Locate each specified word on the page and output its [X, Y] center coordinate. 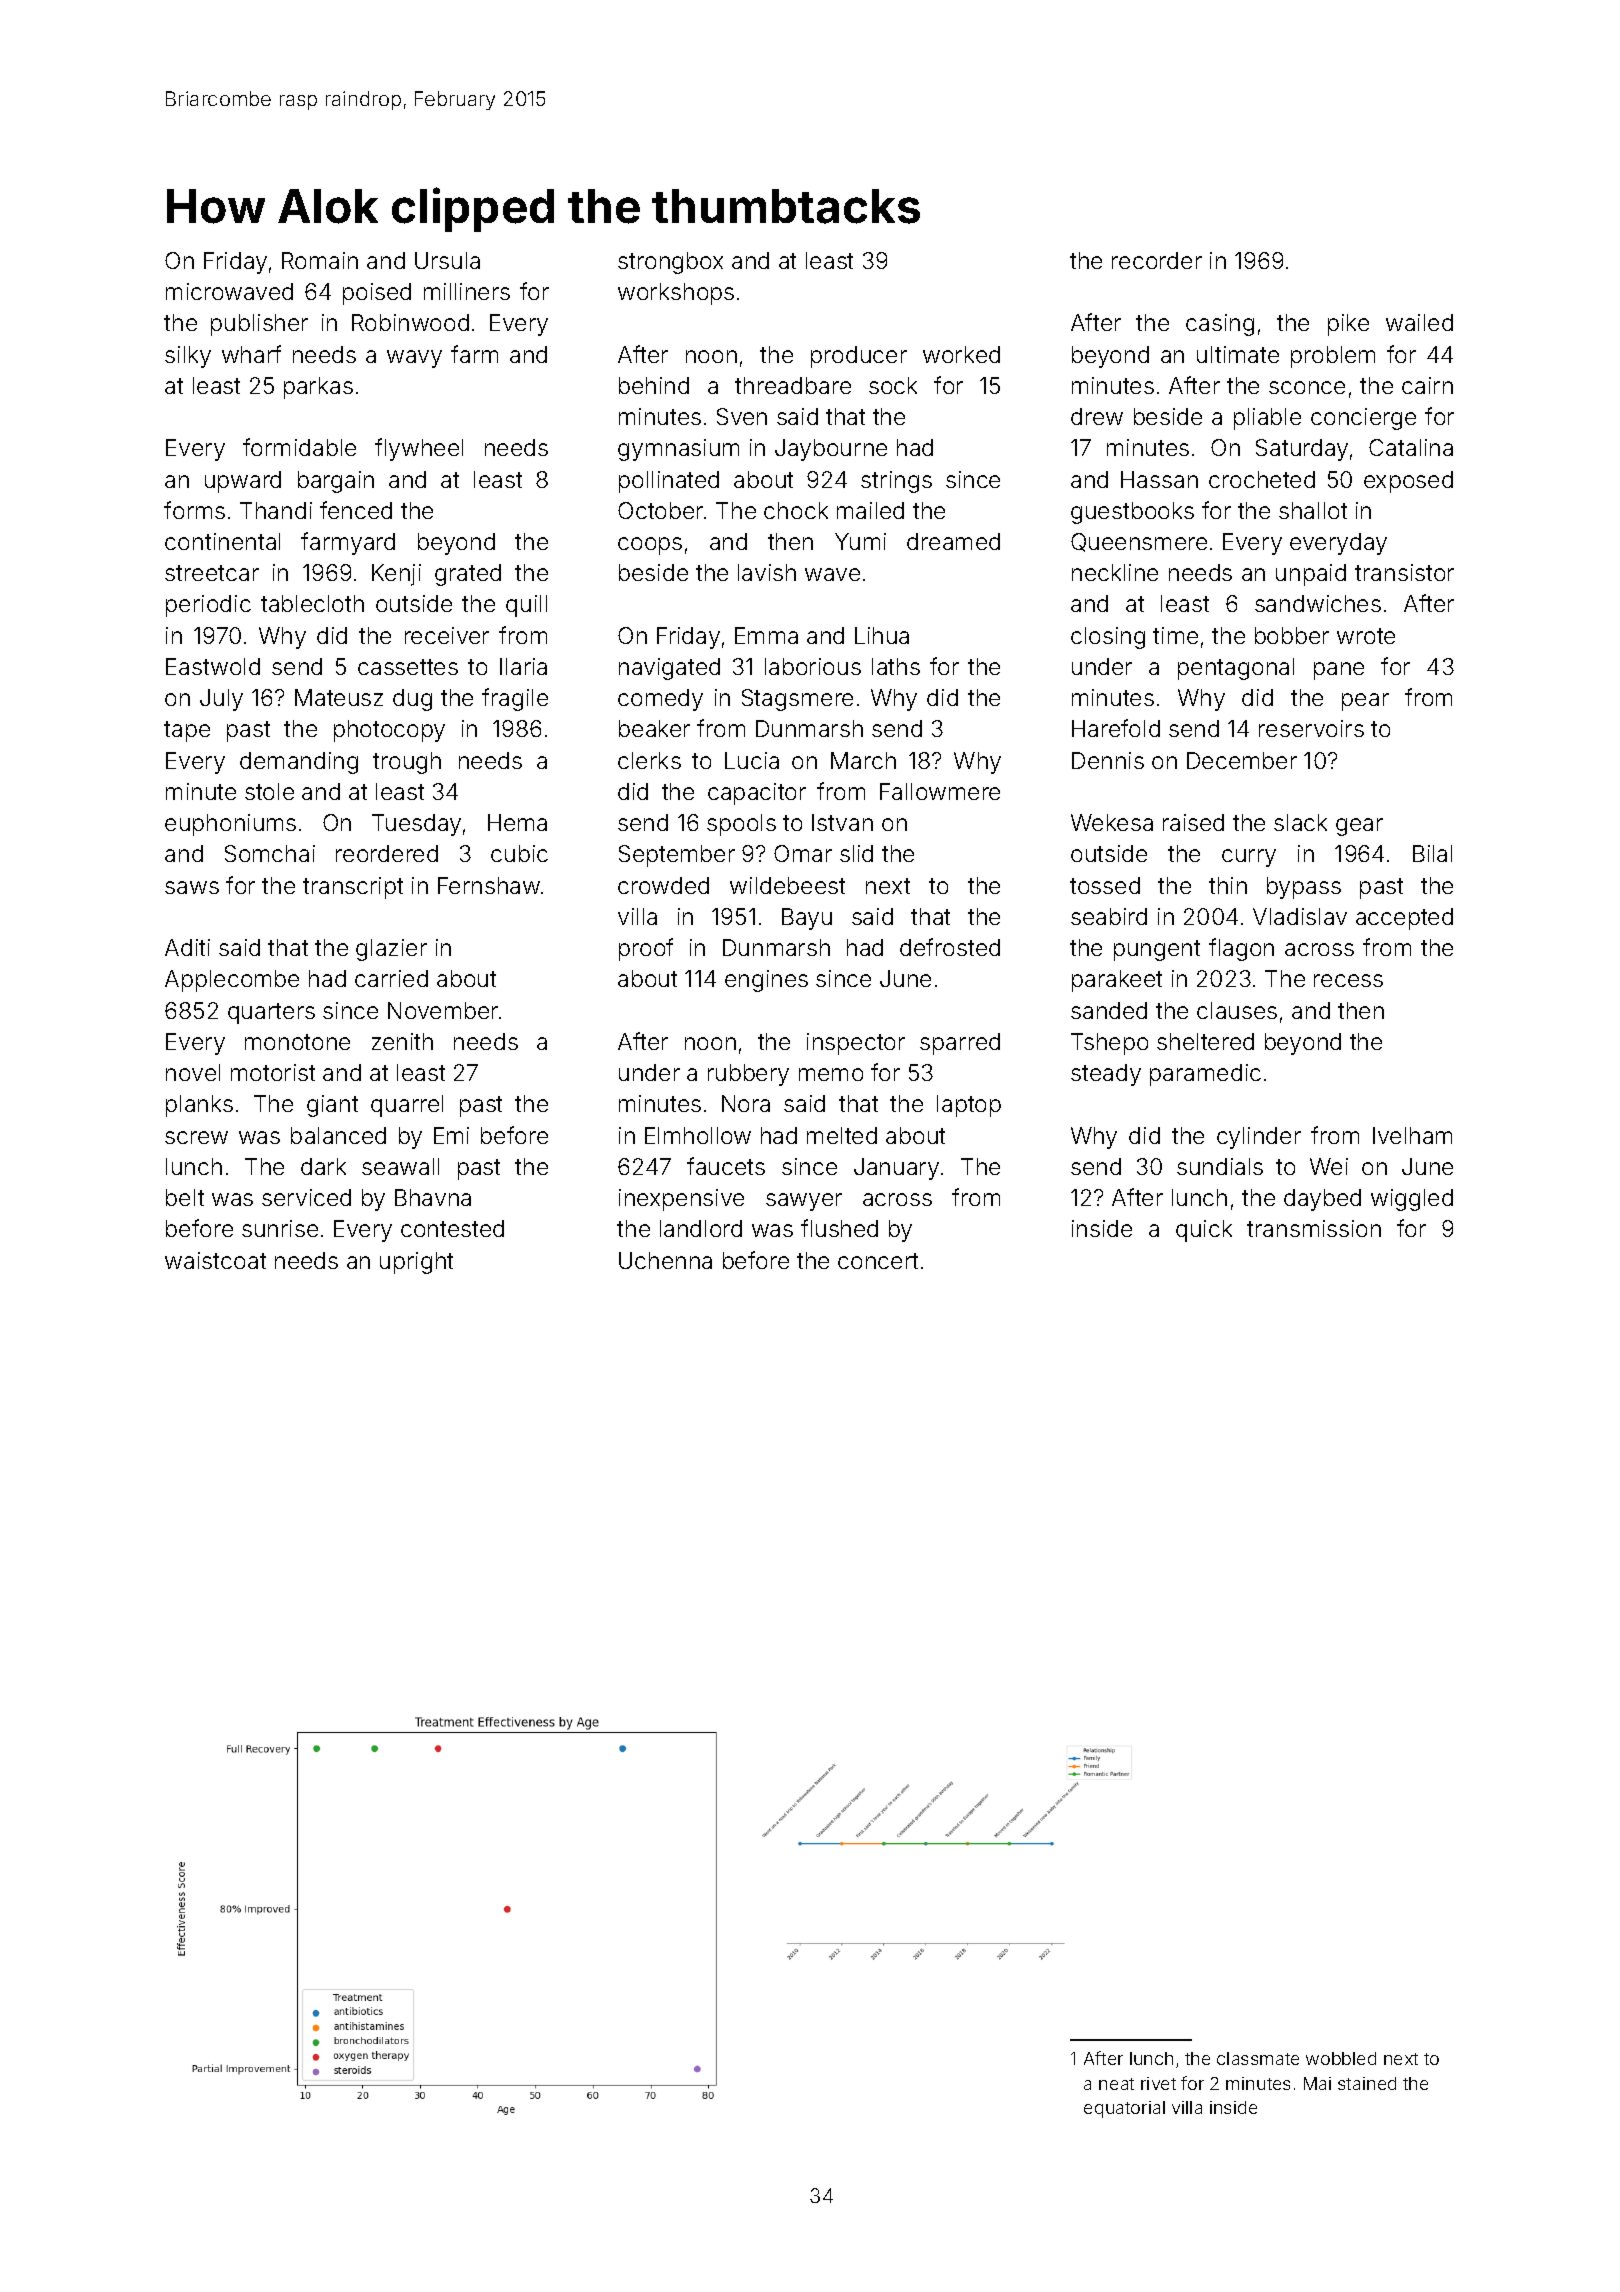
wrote [1366, 636]
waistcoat [215, 1260]
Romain [320, 260]
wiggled [1412, 1200]
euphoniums [230, 825]
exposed [1408, 482]
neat [1116, 2084]
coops [650, 546]
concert [878, 1261]
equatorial [1124, 2109]
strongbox [670, 263]
